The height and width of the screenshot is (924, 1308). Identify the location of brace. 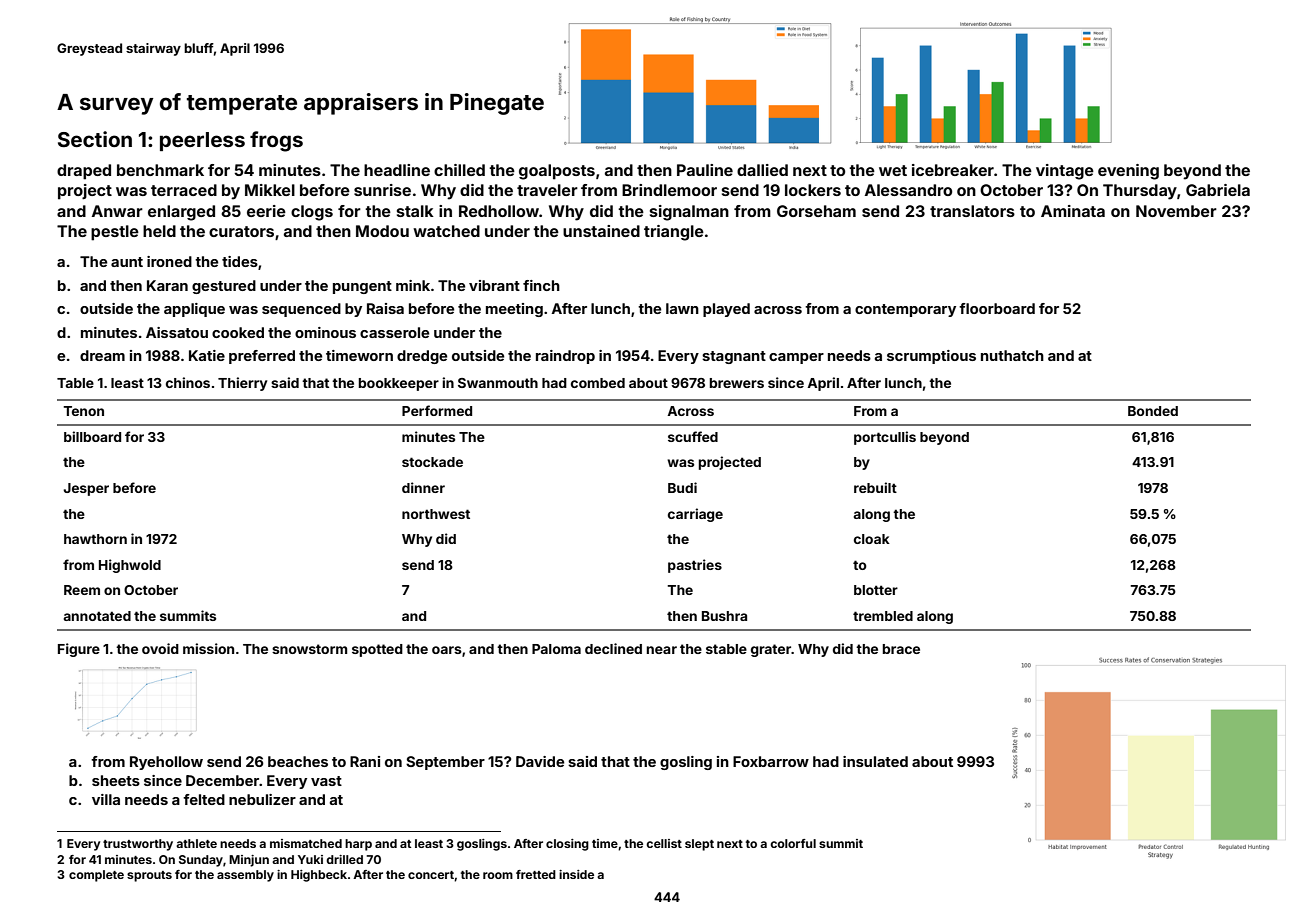
(901, 649).
